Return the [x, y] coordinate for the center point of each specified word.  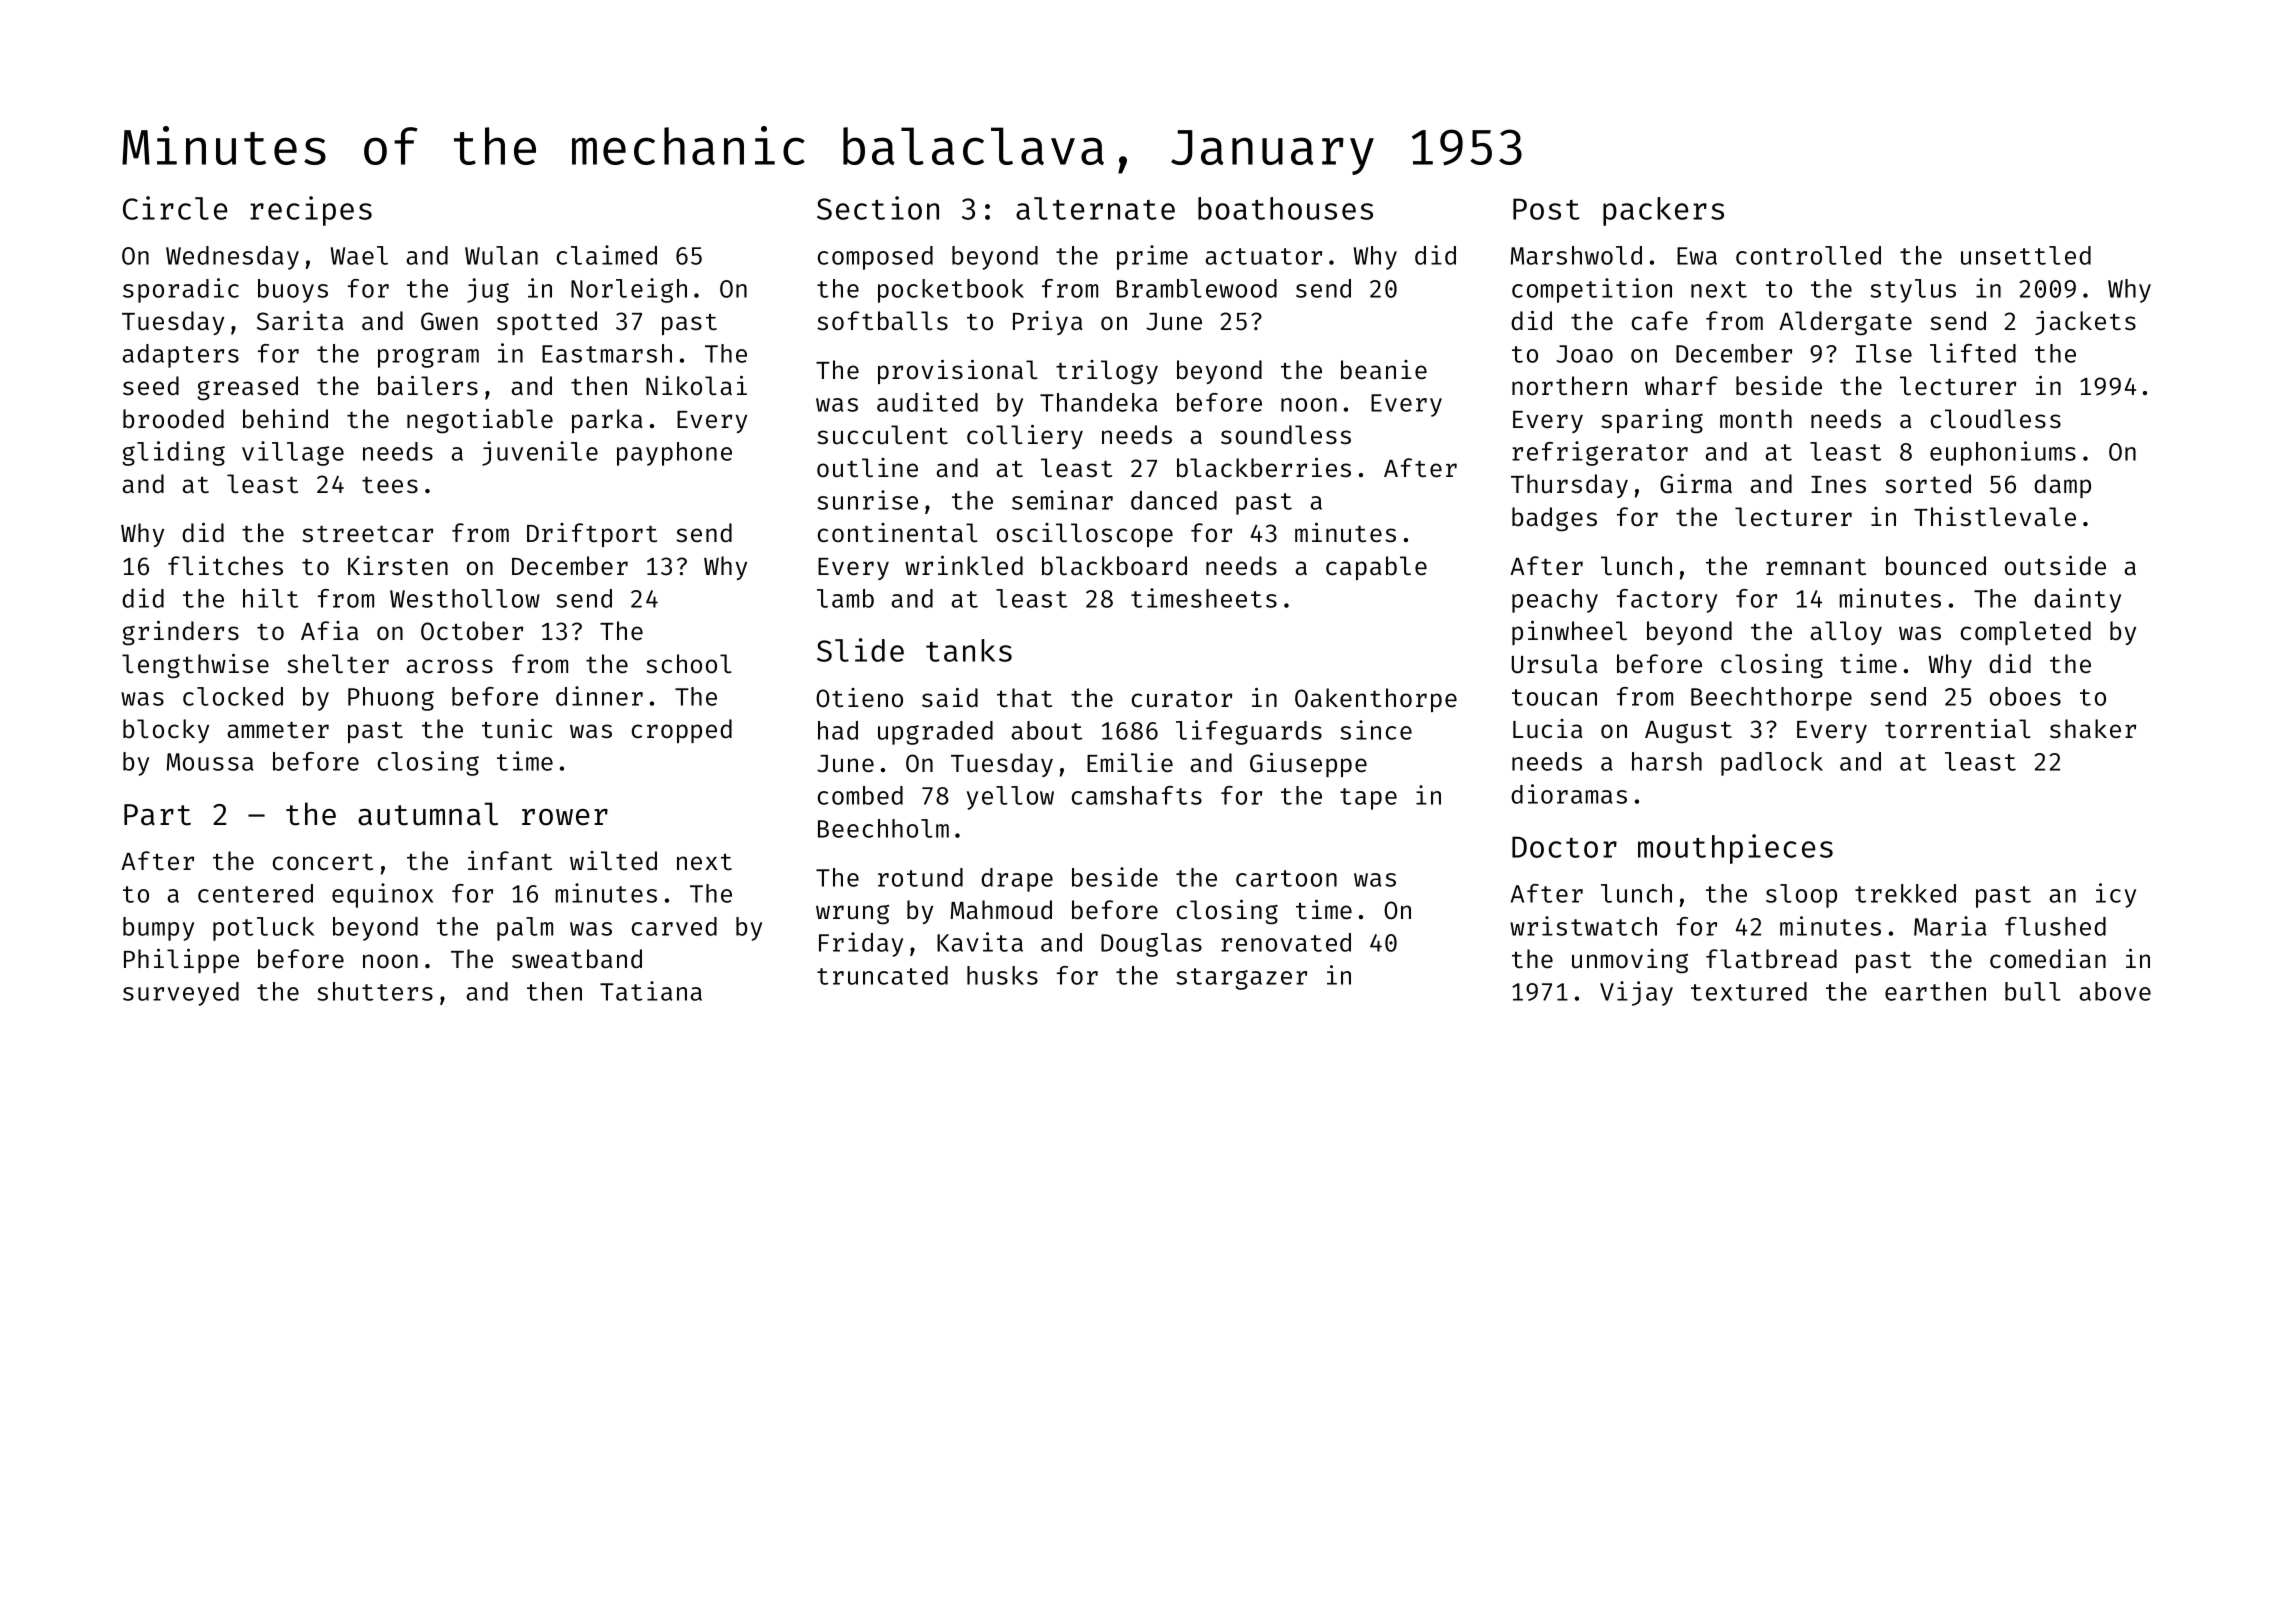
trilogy [1107, 372]
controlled [1808, 255]
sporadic [181, 290]
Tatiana [651, 991]
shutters [375, 991]
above [2115, 991]
